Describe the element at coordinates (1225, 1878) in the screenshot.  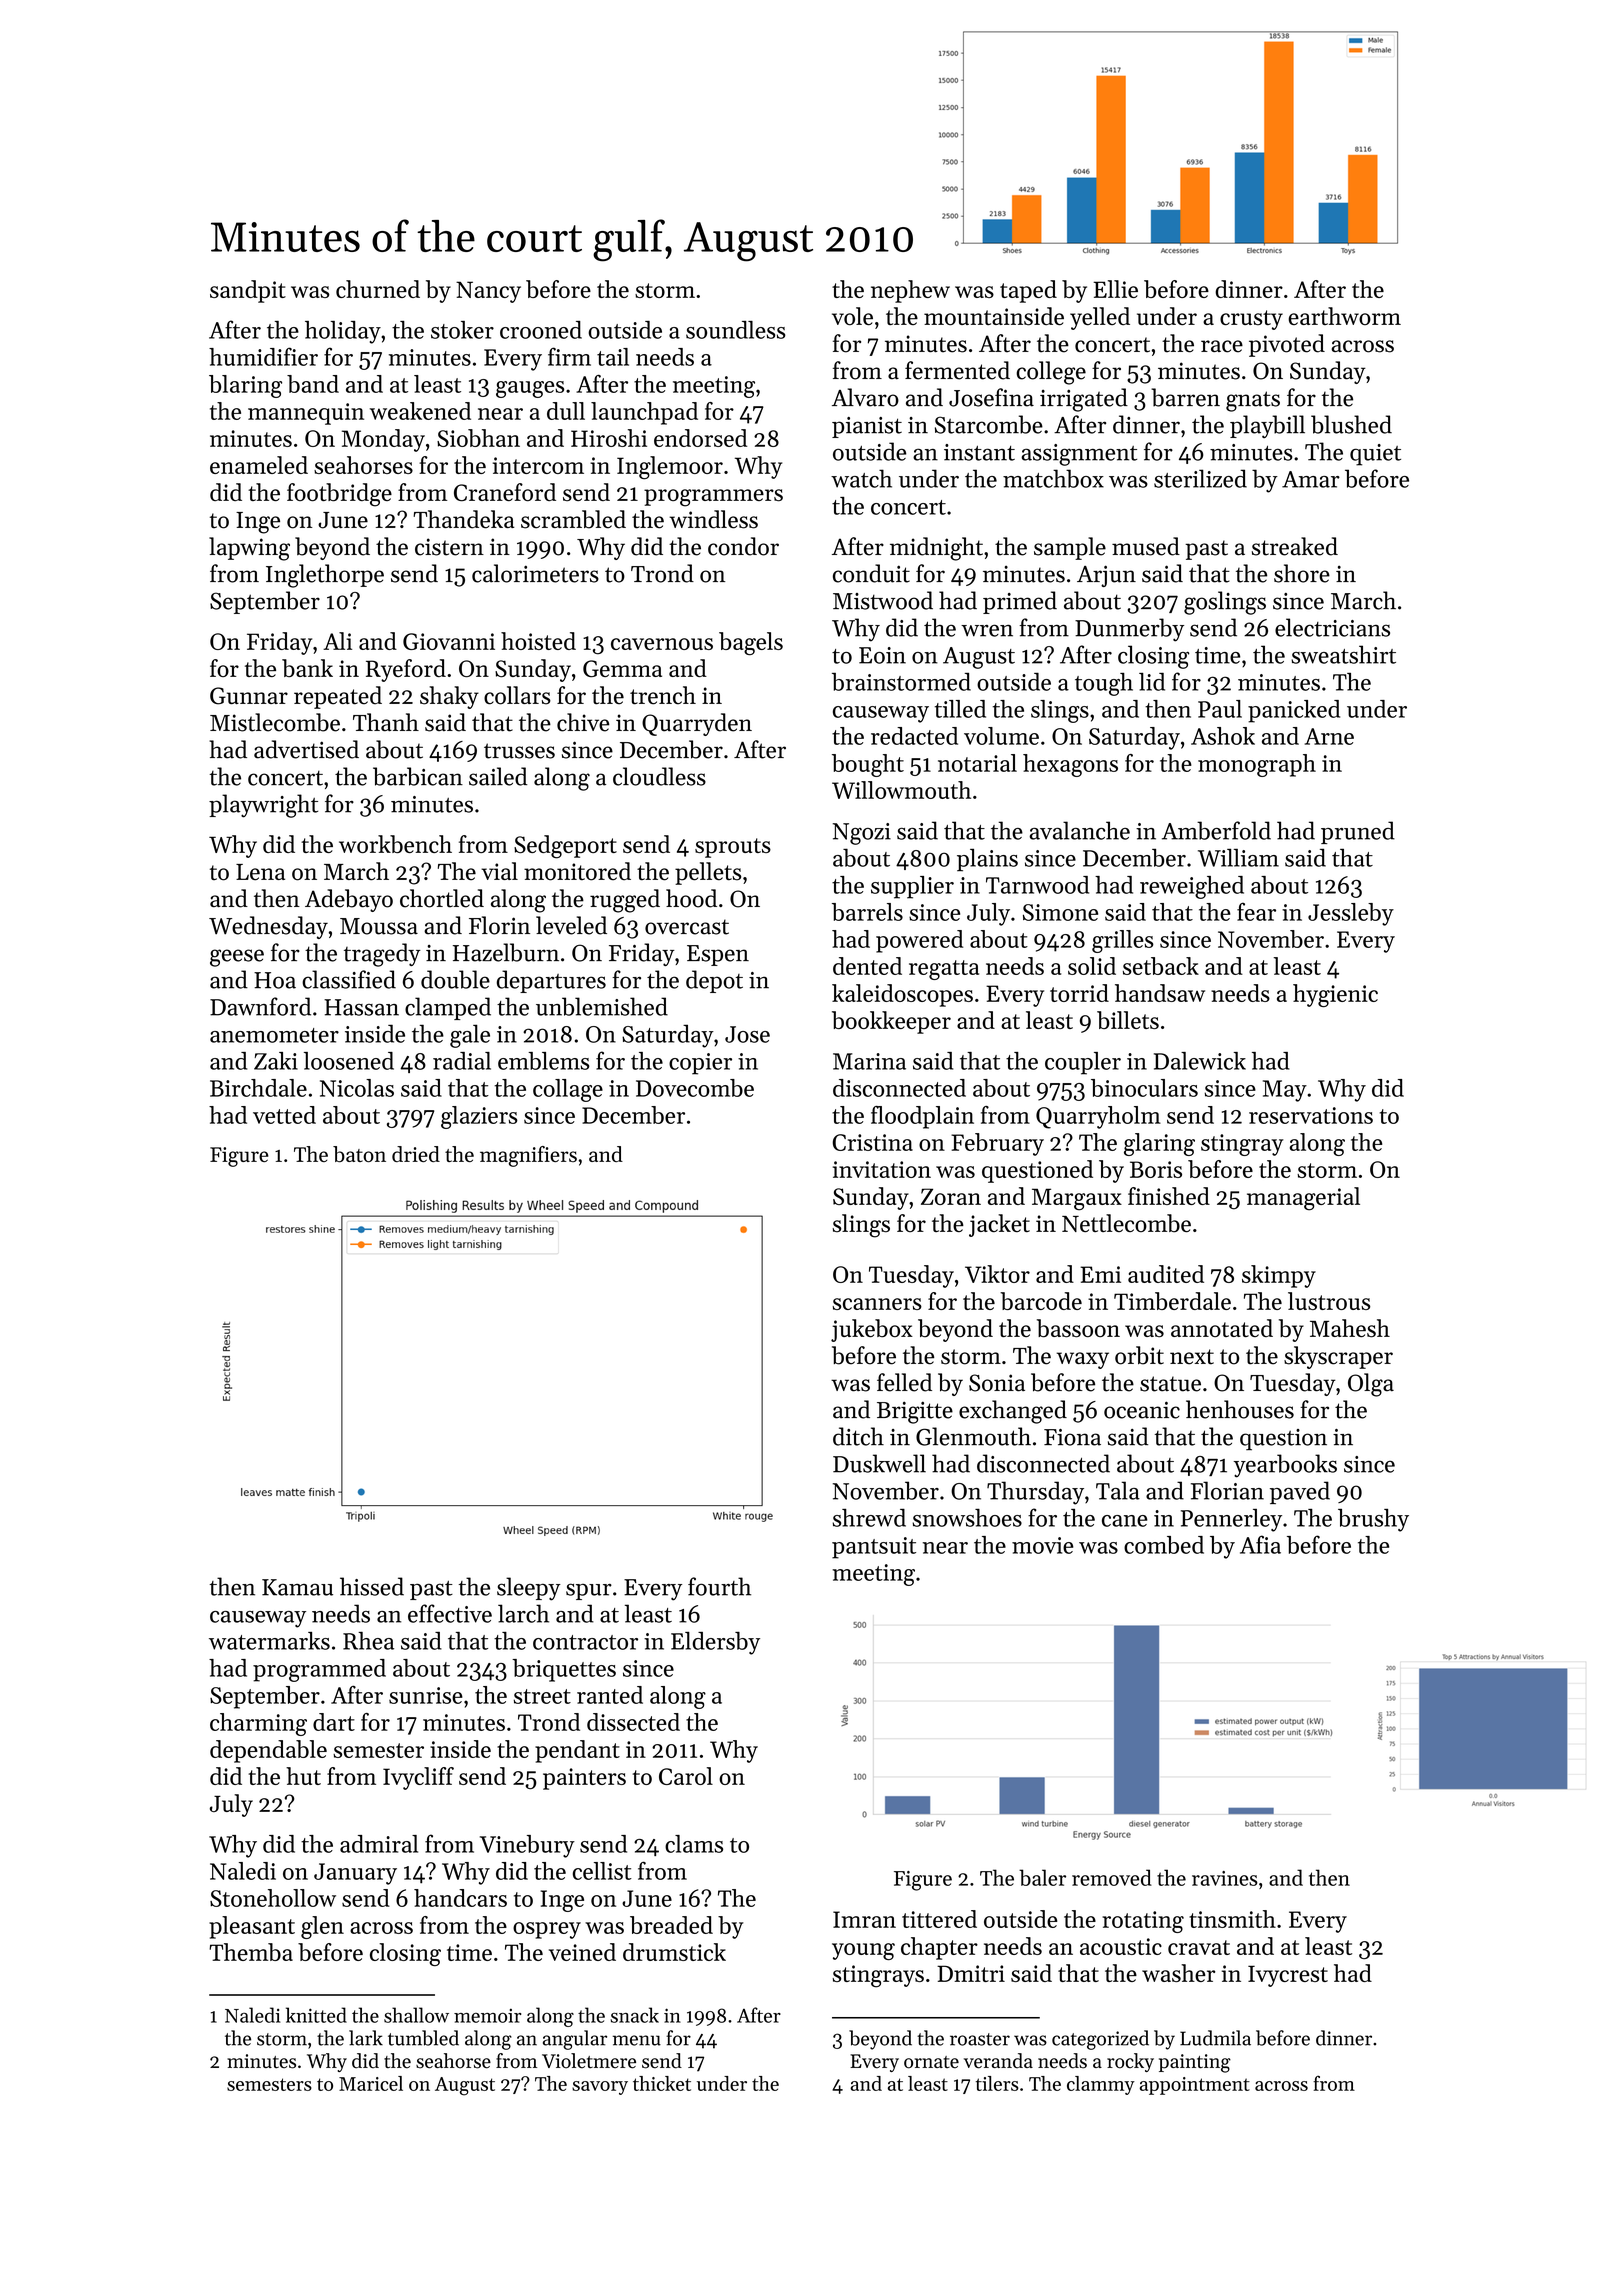
I see `ravines` at that location.
